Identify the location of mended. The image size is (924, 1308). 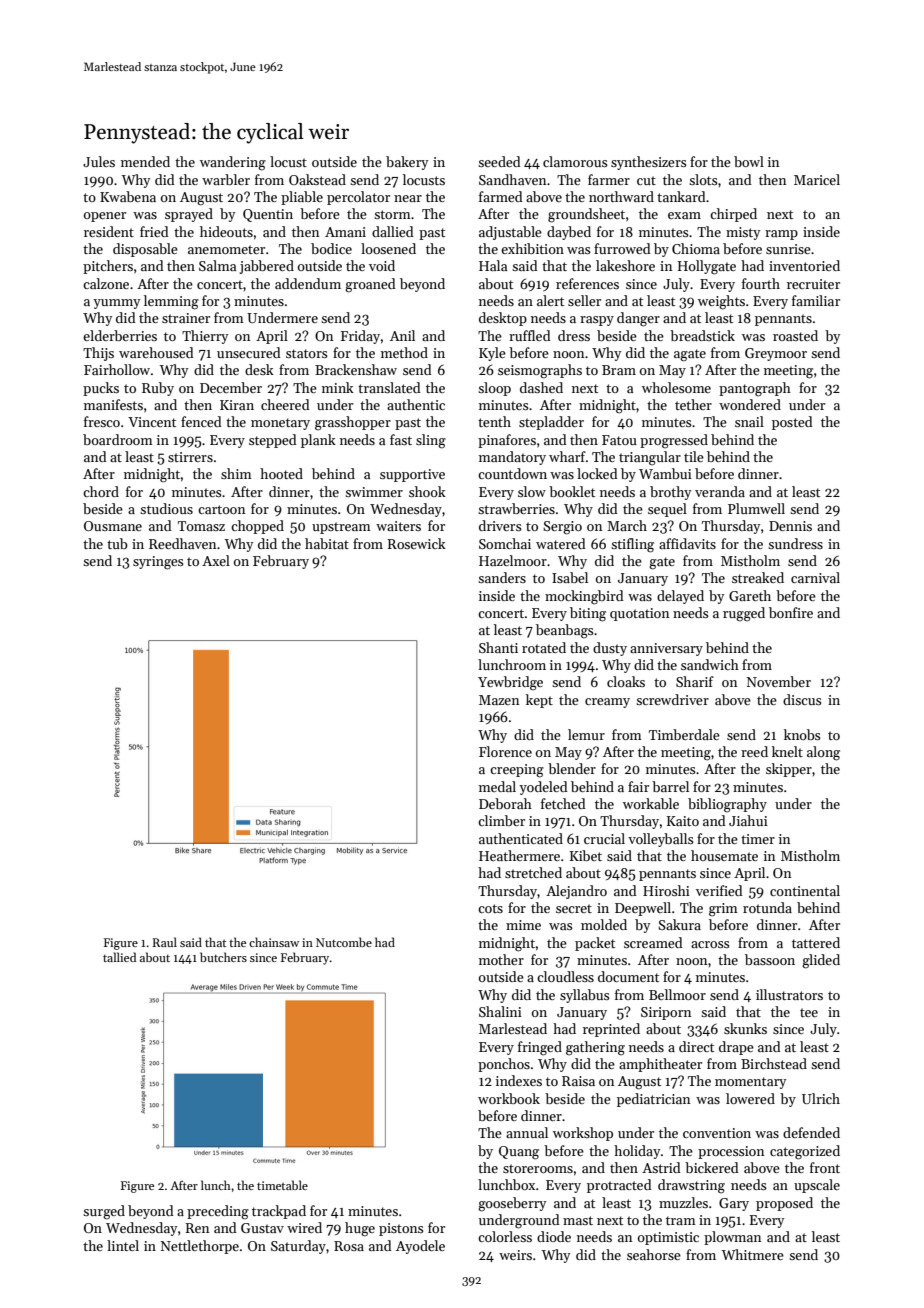
(145, 161).
